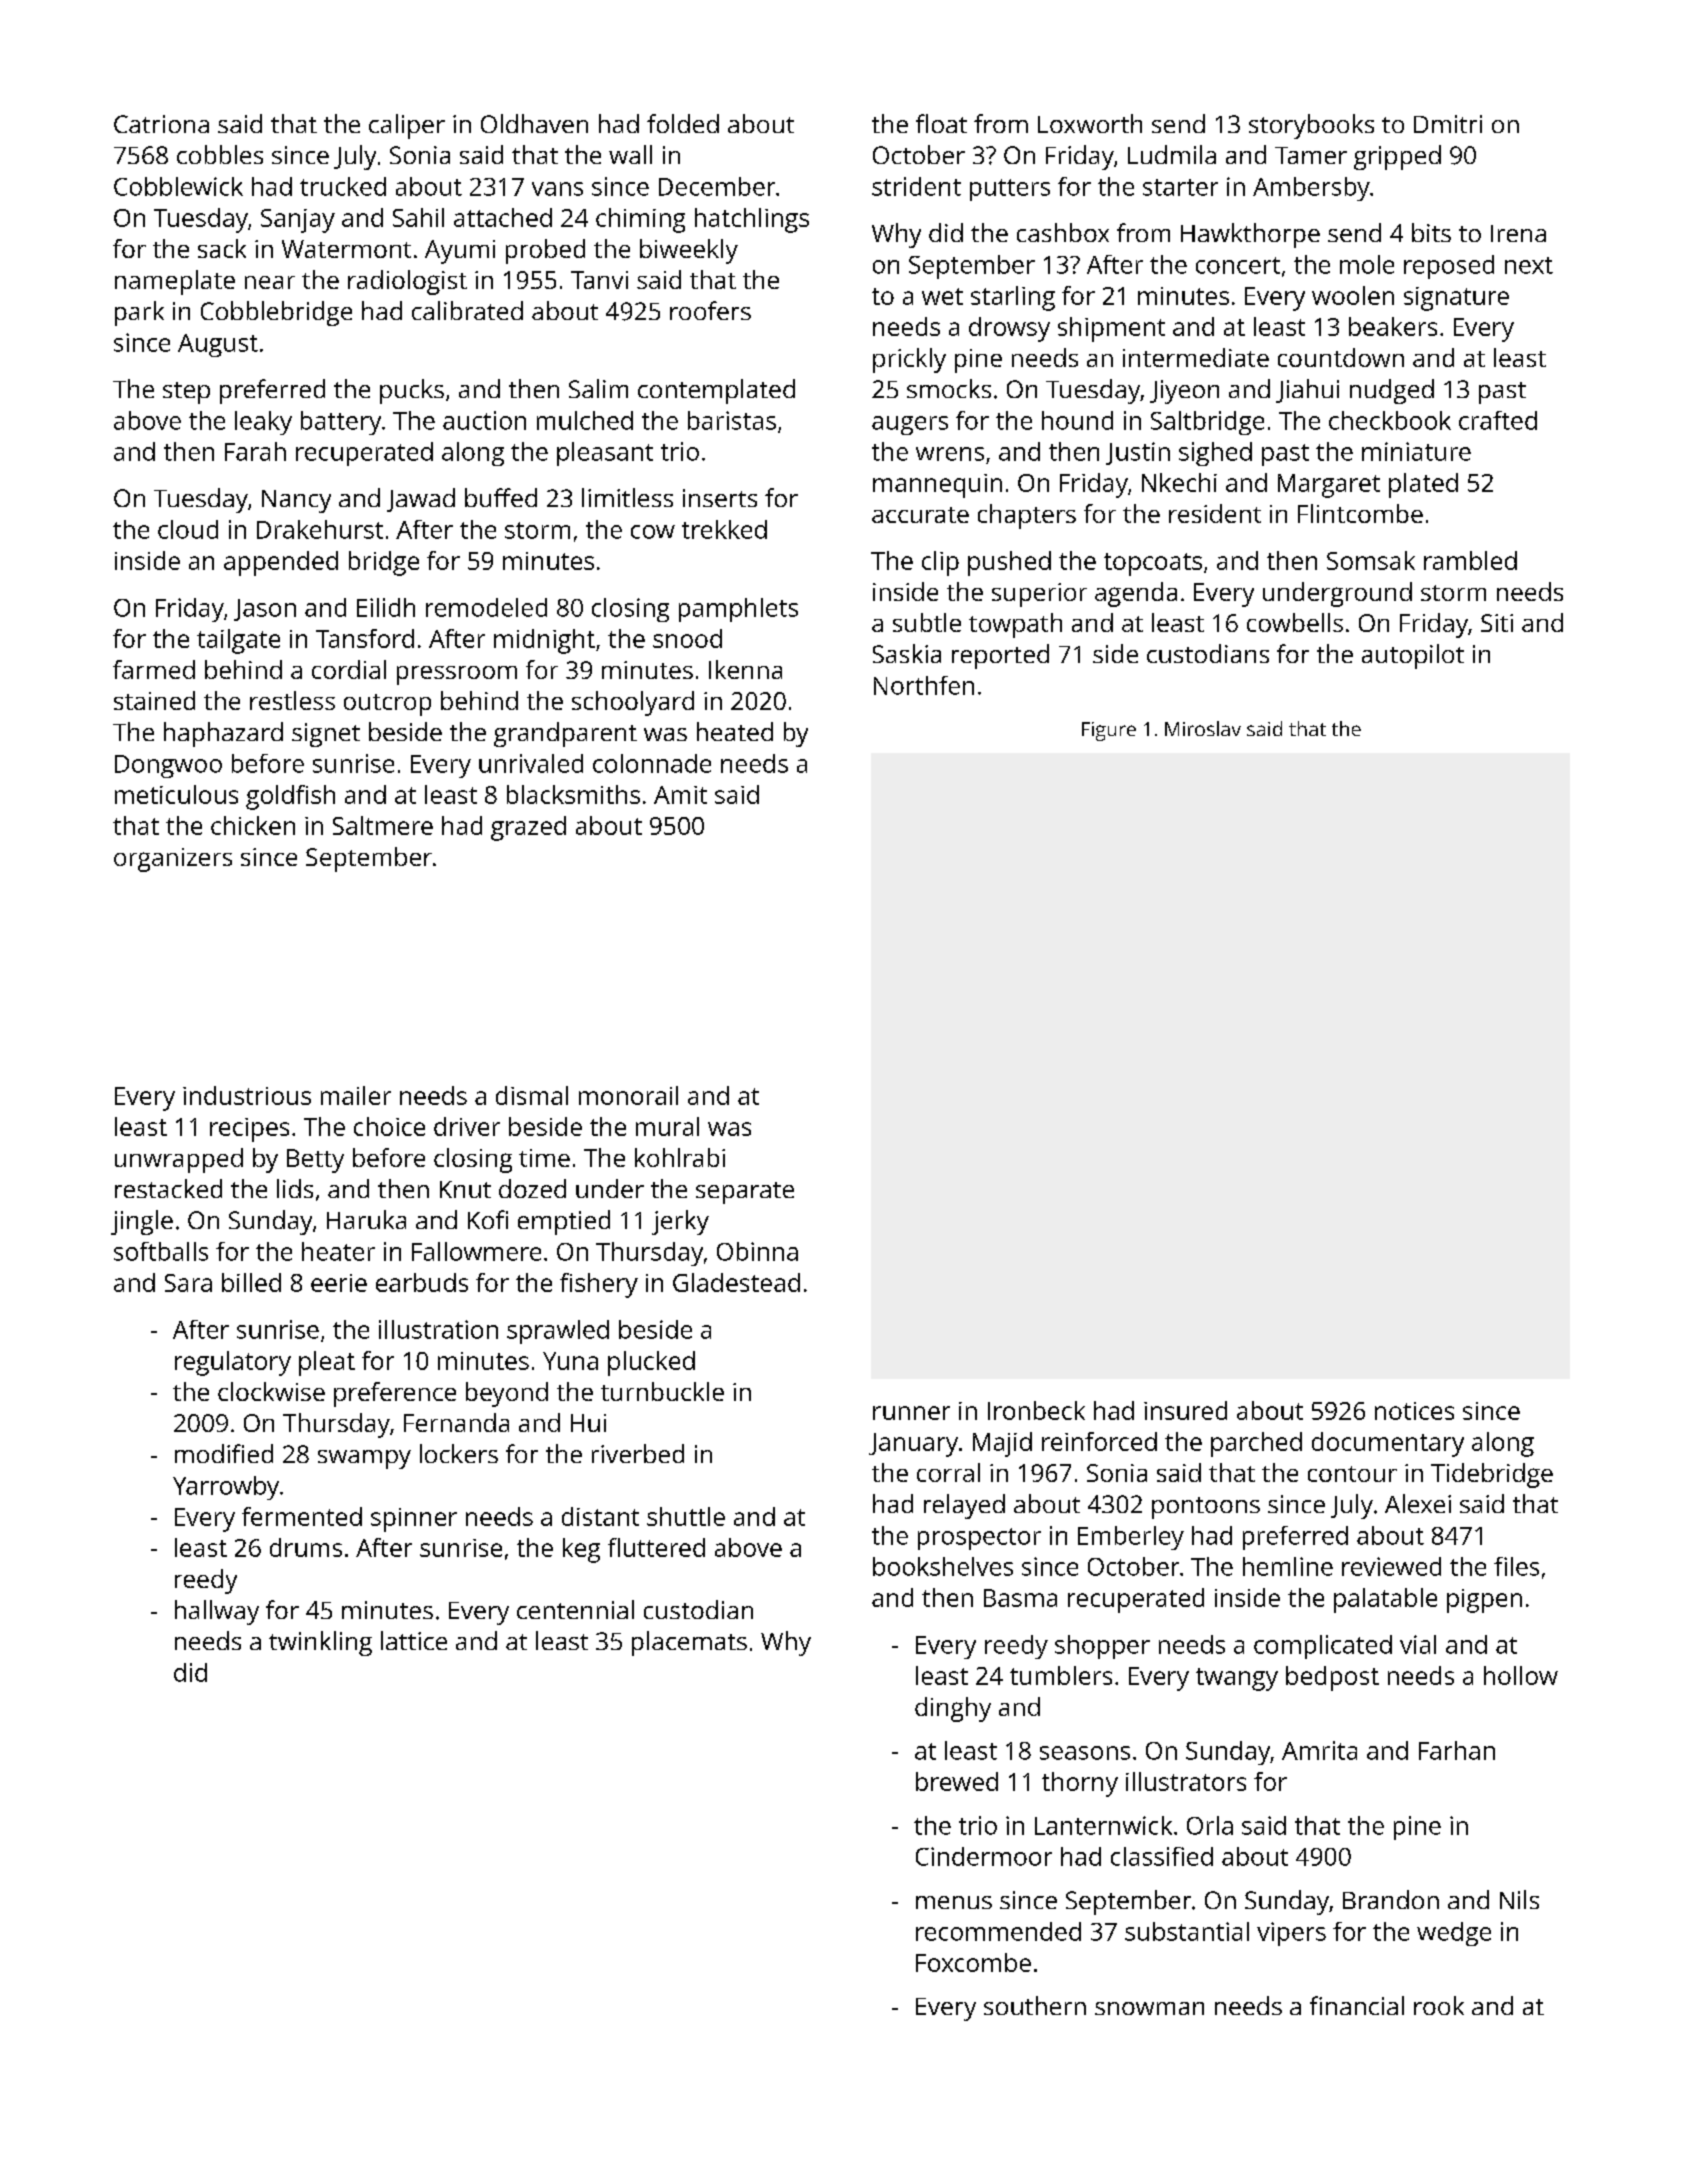 This document has width=1683, height=2178. I want to click on folded, so click(683, 123).
